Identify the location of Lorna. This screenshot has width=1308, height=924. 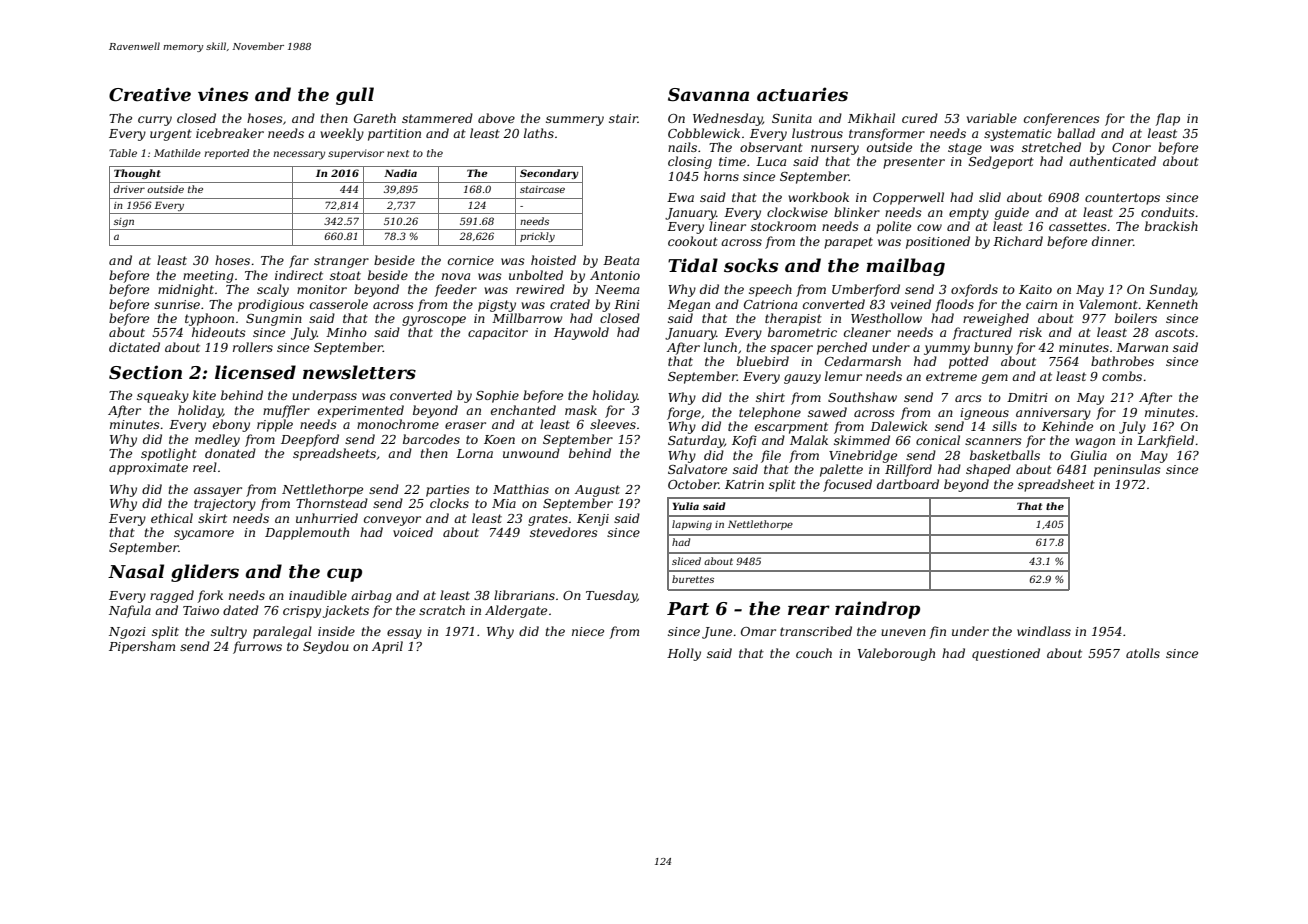
(474, 453).
